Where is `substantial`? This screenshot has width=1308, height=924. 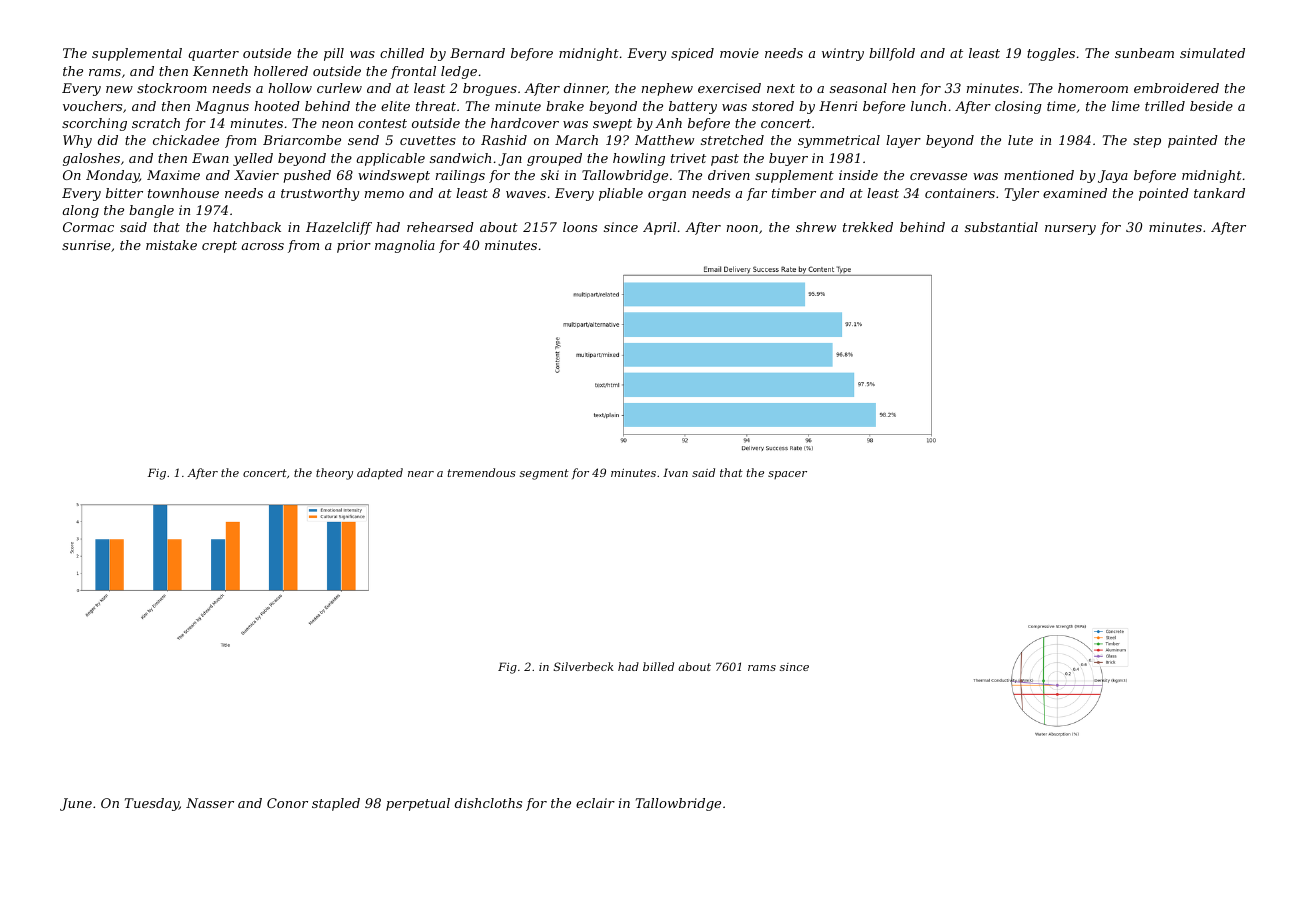 substantial is located at coordinates (1001, 227).
